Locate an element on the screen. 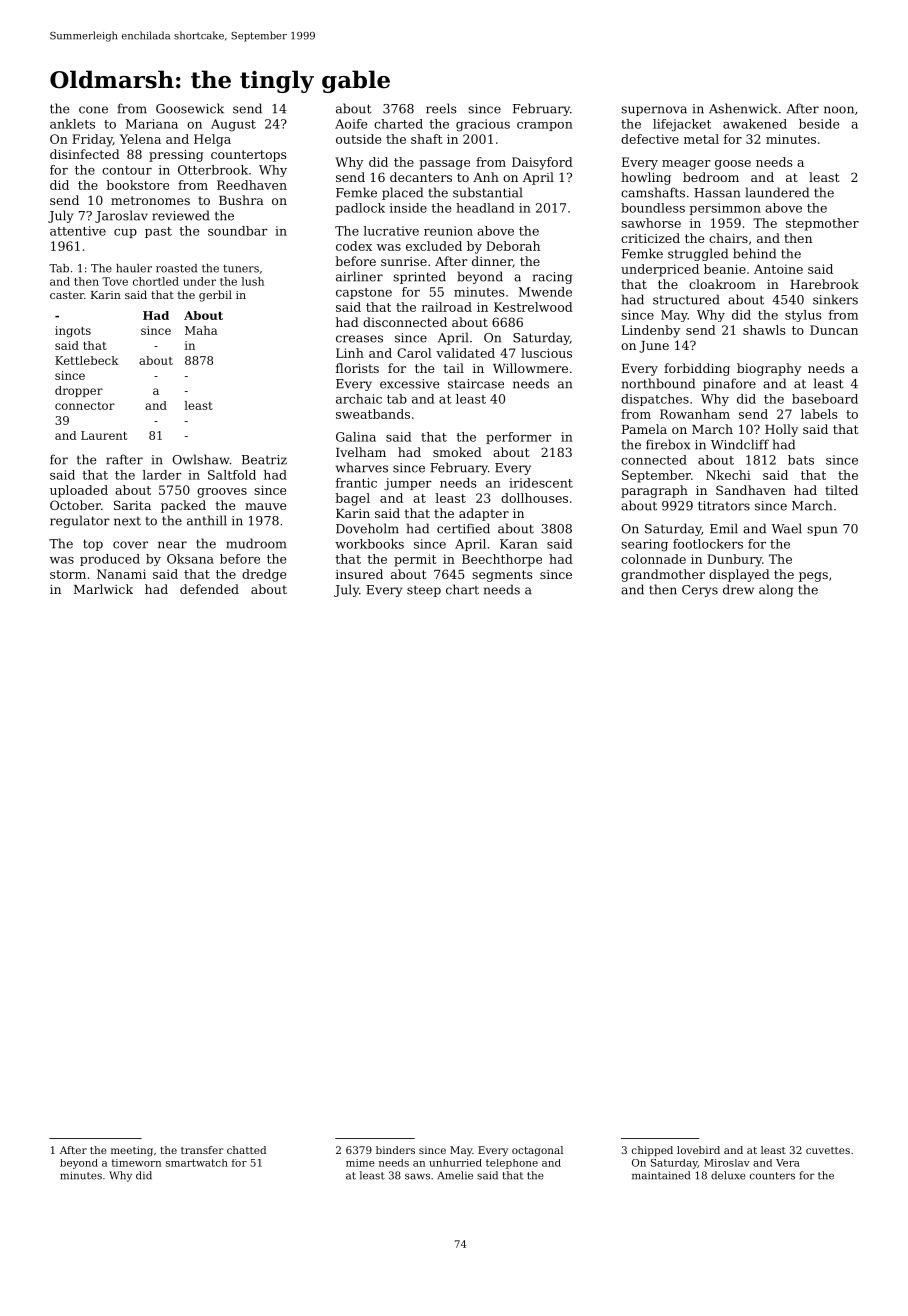 Image resolution: width=908 pixels, height=1316 pixels. supernova is located at coordinates (654, 111).
